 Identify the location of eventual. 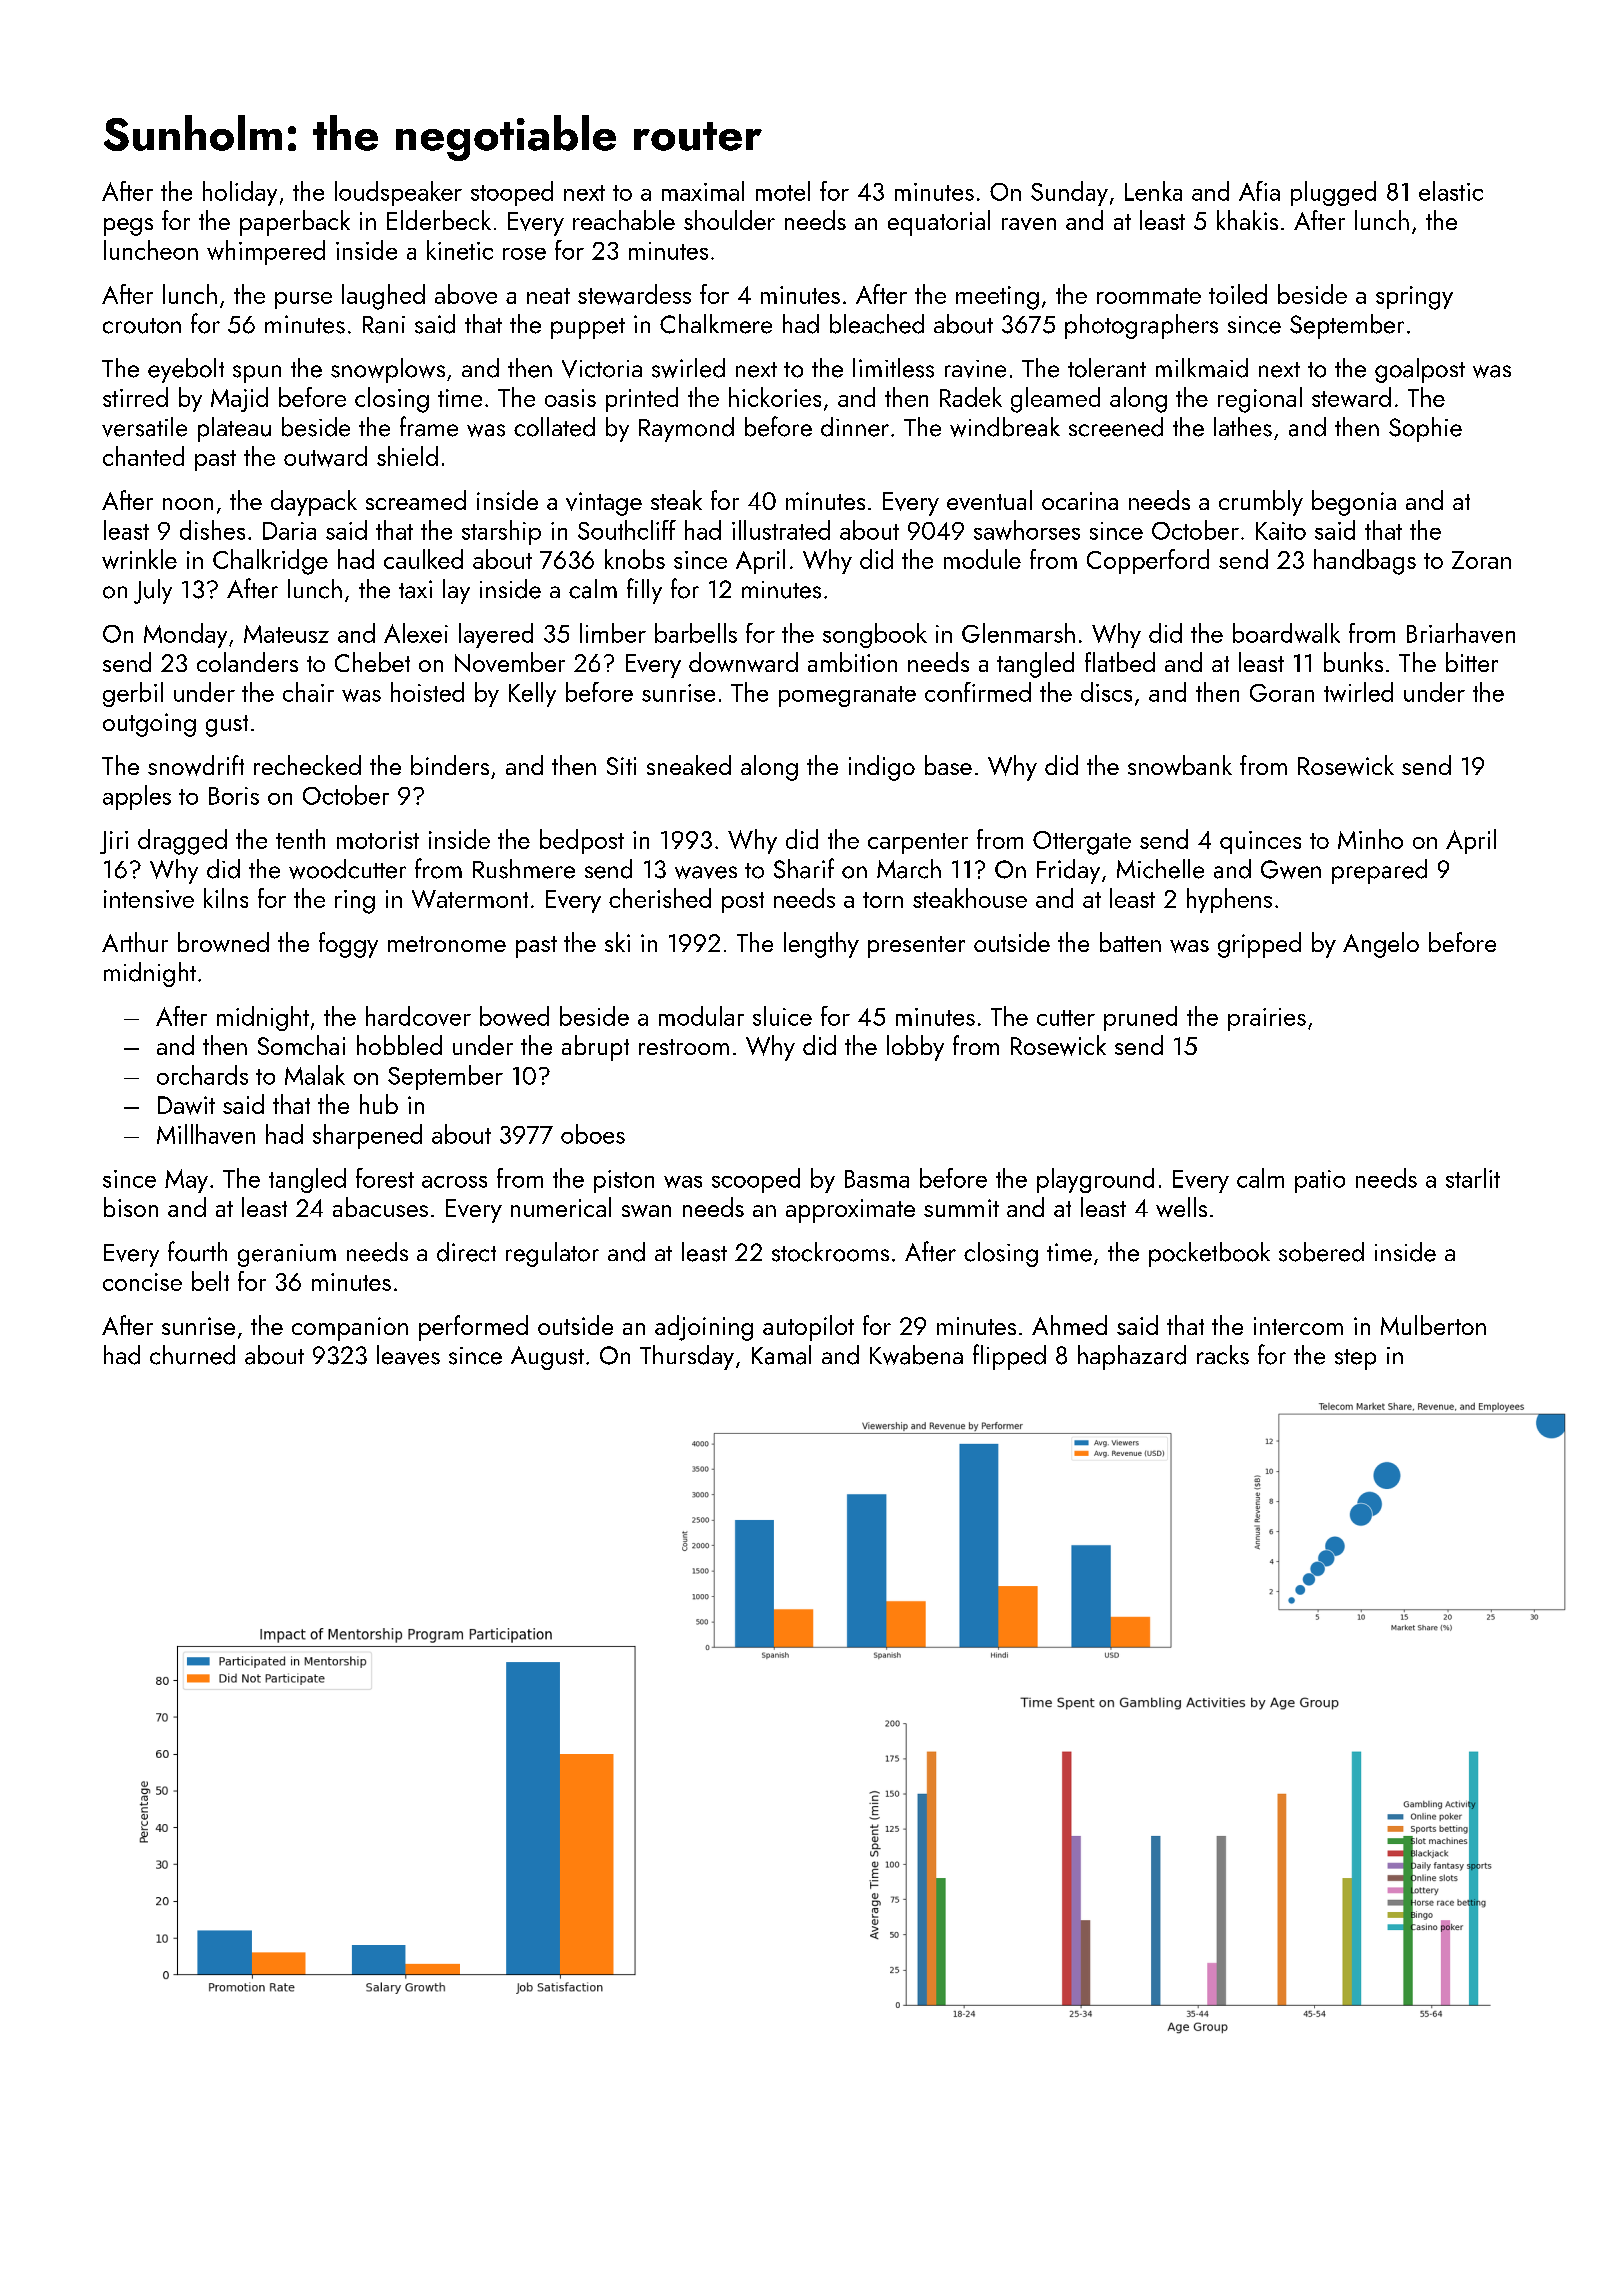
(989, 500).
